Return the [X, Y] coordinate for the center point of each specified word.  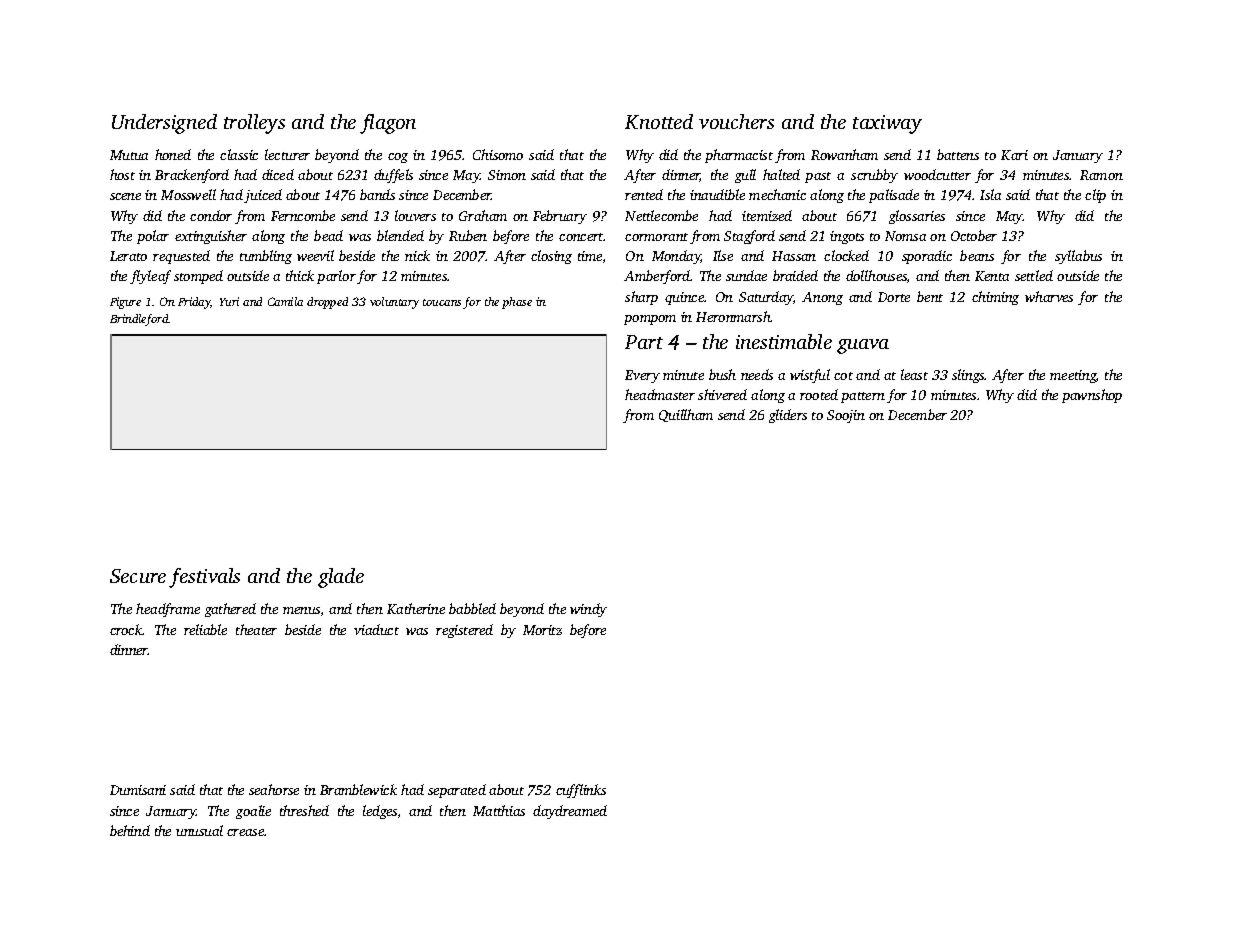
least [914, 374]
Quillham [686, 415]
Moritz [542, 630]
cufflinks [581, 791]
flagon [388, 124]
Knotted [659, 121]
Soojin [846, 416]
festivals [204, 578]
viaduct [376, 629]
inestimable [784, 341]
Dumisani [138, 790]
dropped [327, 303]
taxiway [887, 124]
